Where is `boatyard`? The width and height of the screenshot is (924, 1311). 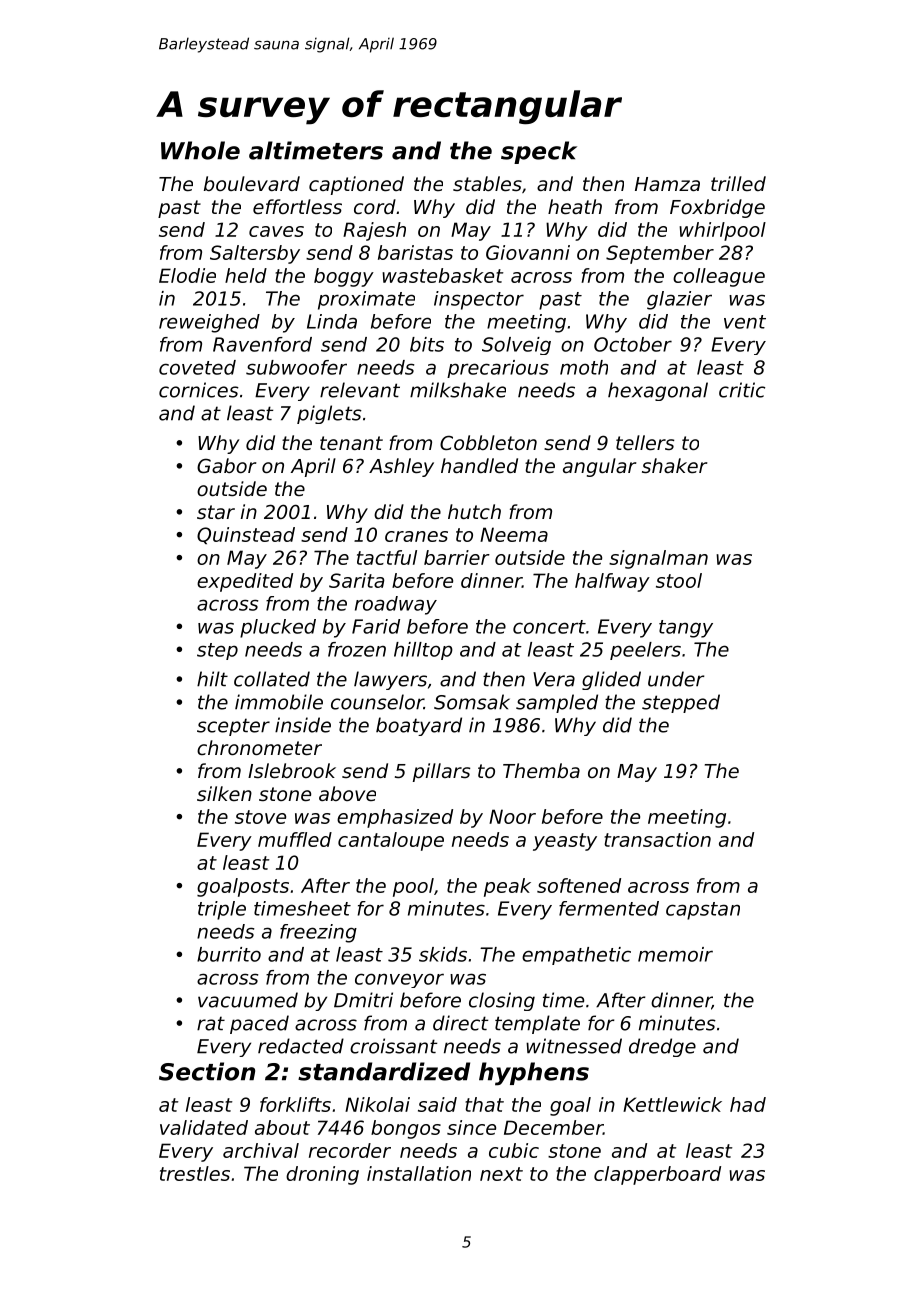
boatyard is located at coordinates (419, 726).
